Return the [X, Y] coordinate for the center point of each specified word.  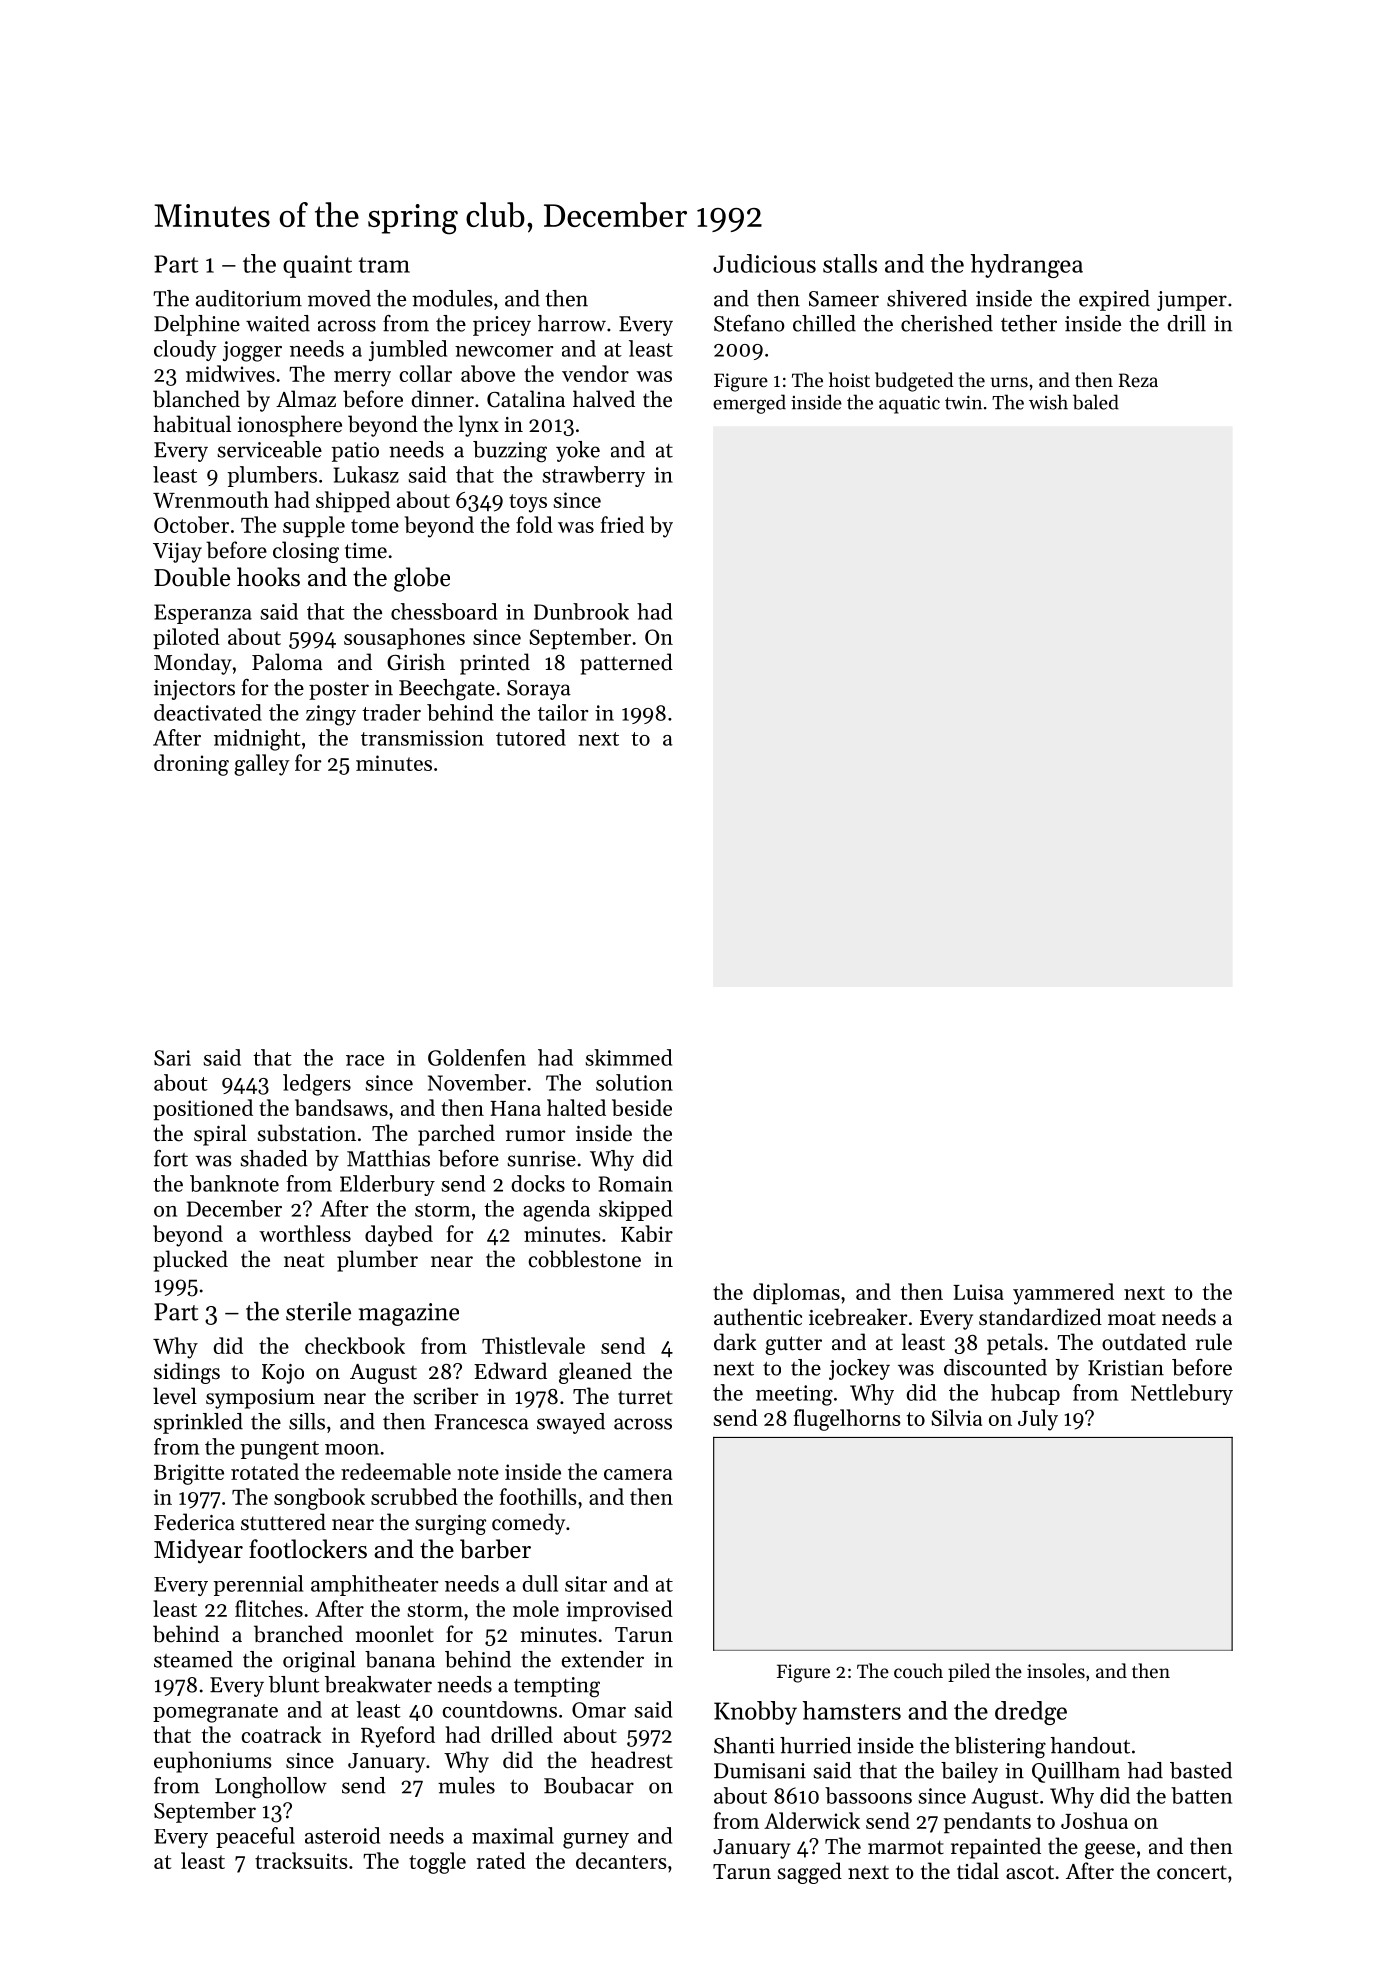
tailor [563, 712]
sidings [187, 1373]
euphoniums [213, 1762]
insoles [1056, 1670]
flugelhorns [847, 1420]
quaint [317, 266]
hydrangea [1027, 266]
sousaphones [404, 638]
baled [1096, 402]
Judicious [764, 263]
